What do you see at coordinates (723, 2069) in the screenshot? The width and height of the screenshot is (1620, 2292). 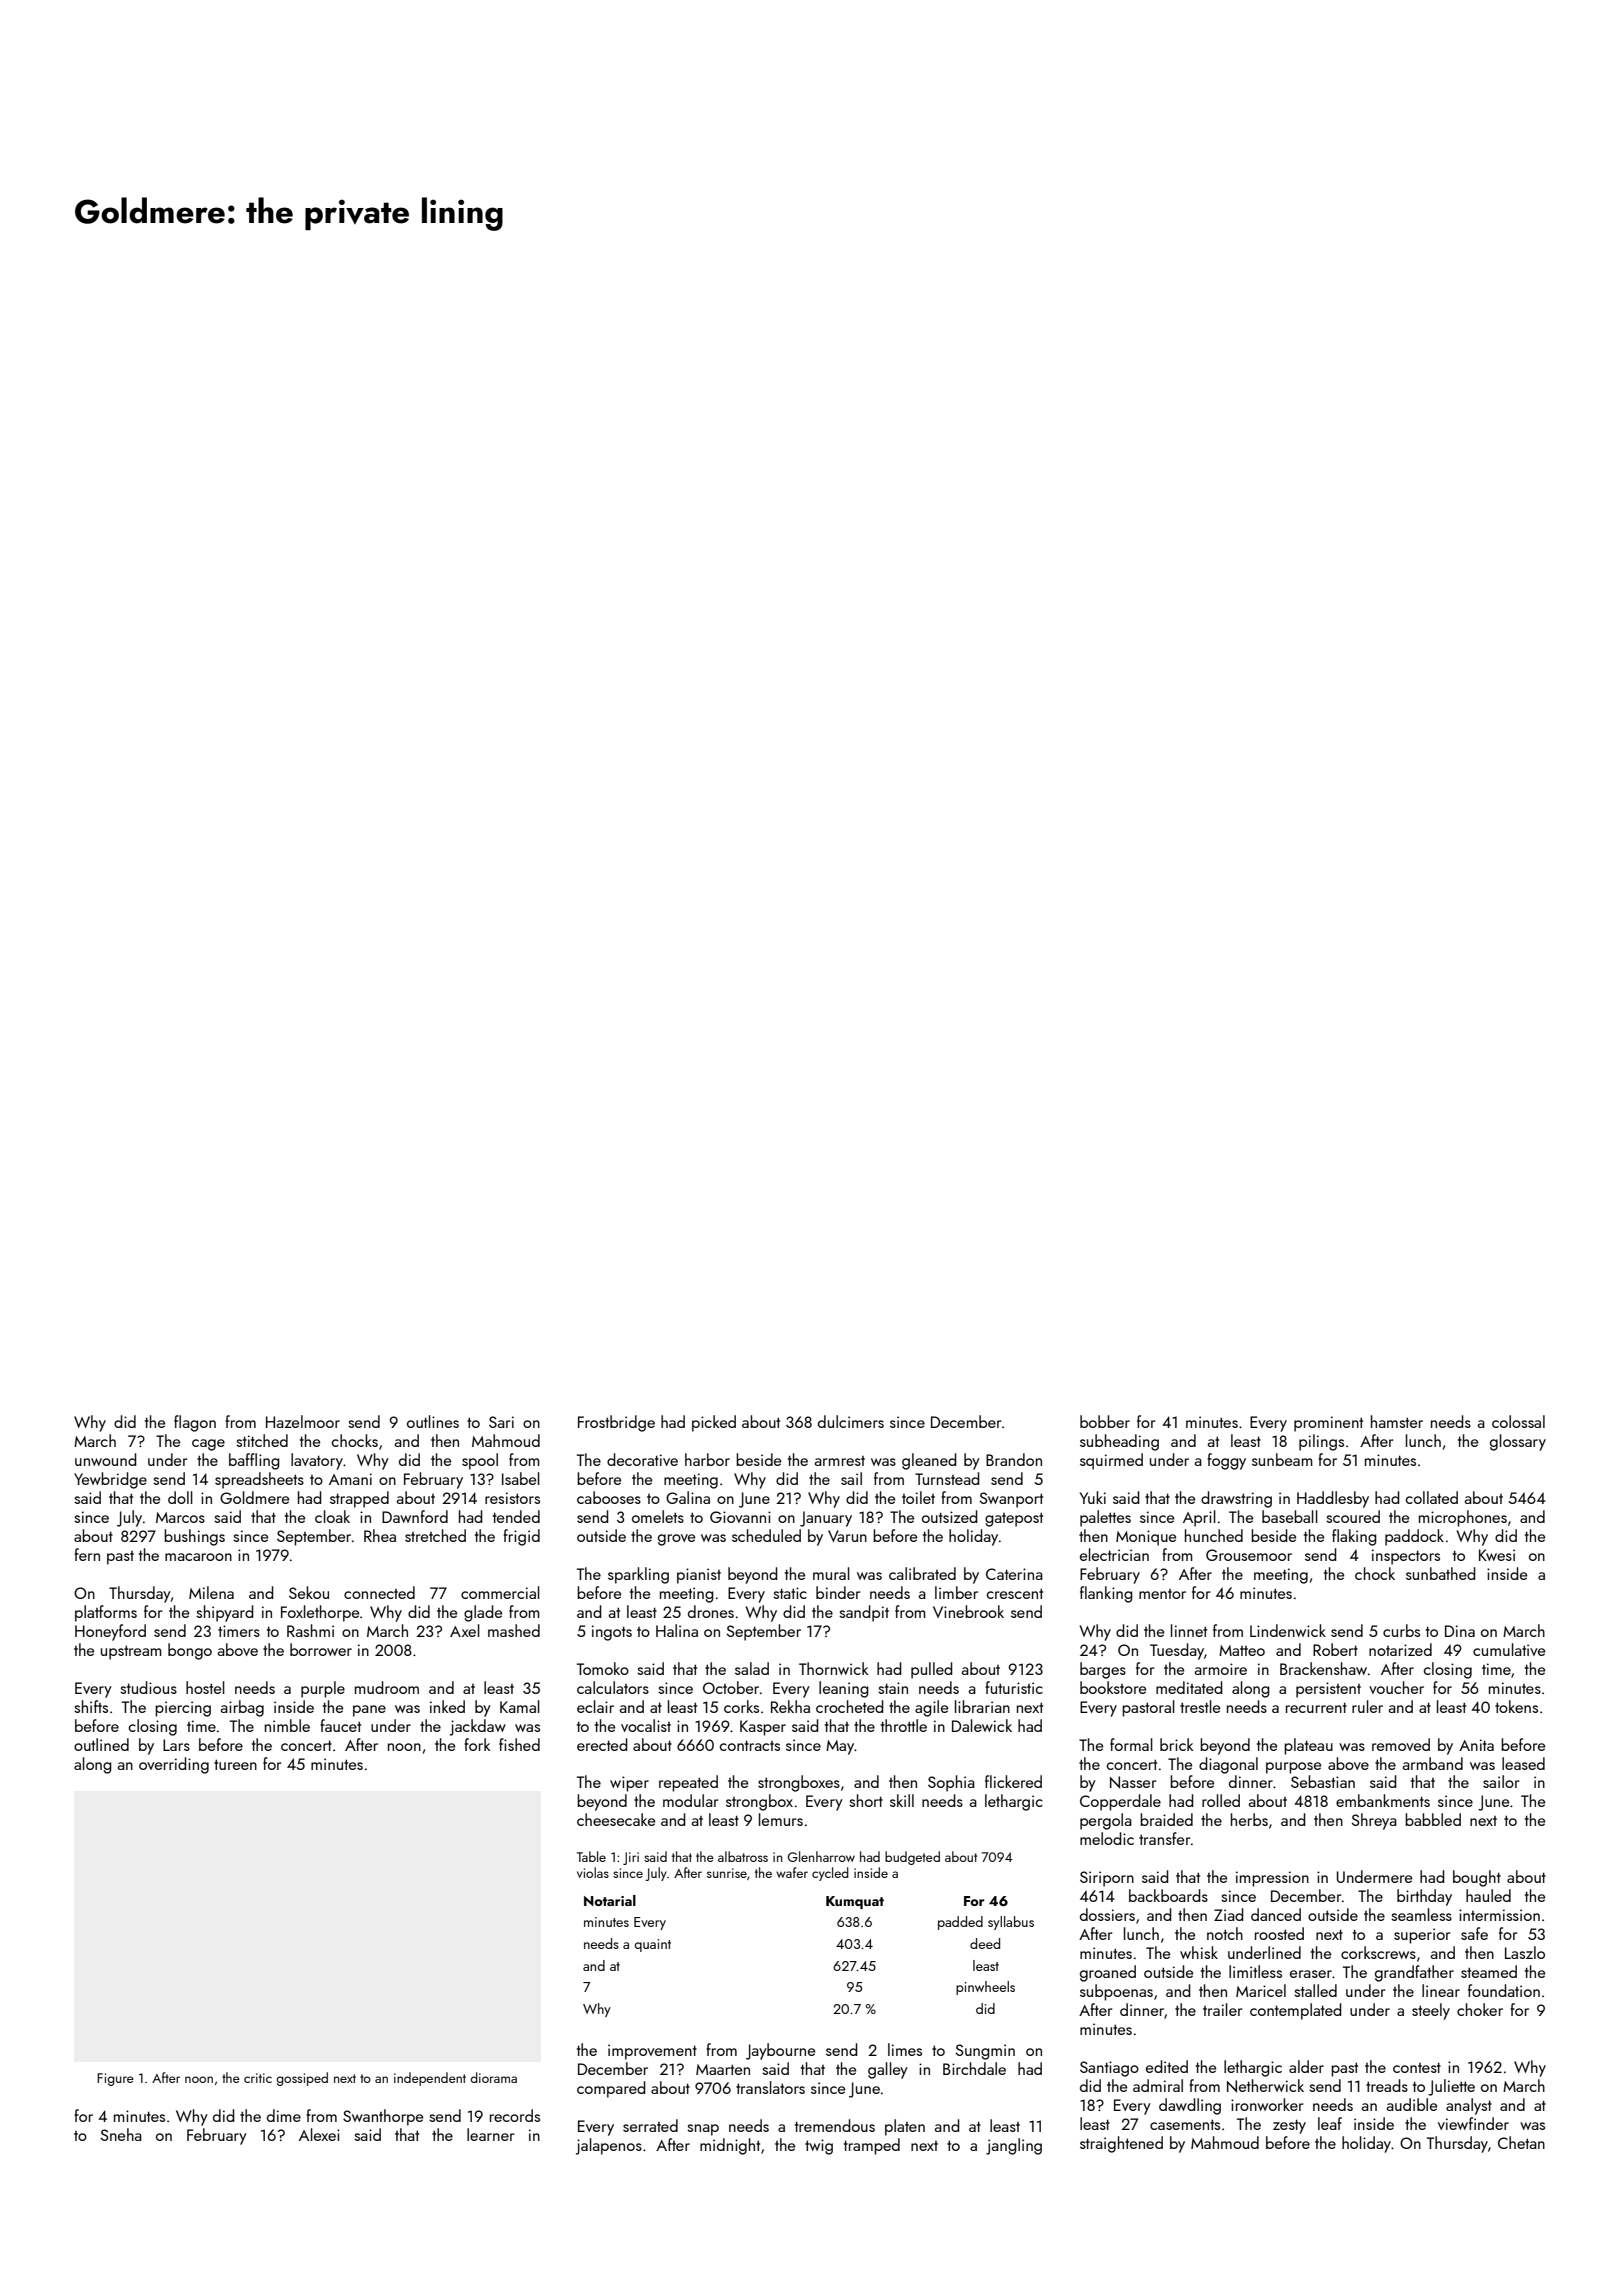 I see `Maarten` at bounding box center [723, 2069].
